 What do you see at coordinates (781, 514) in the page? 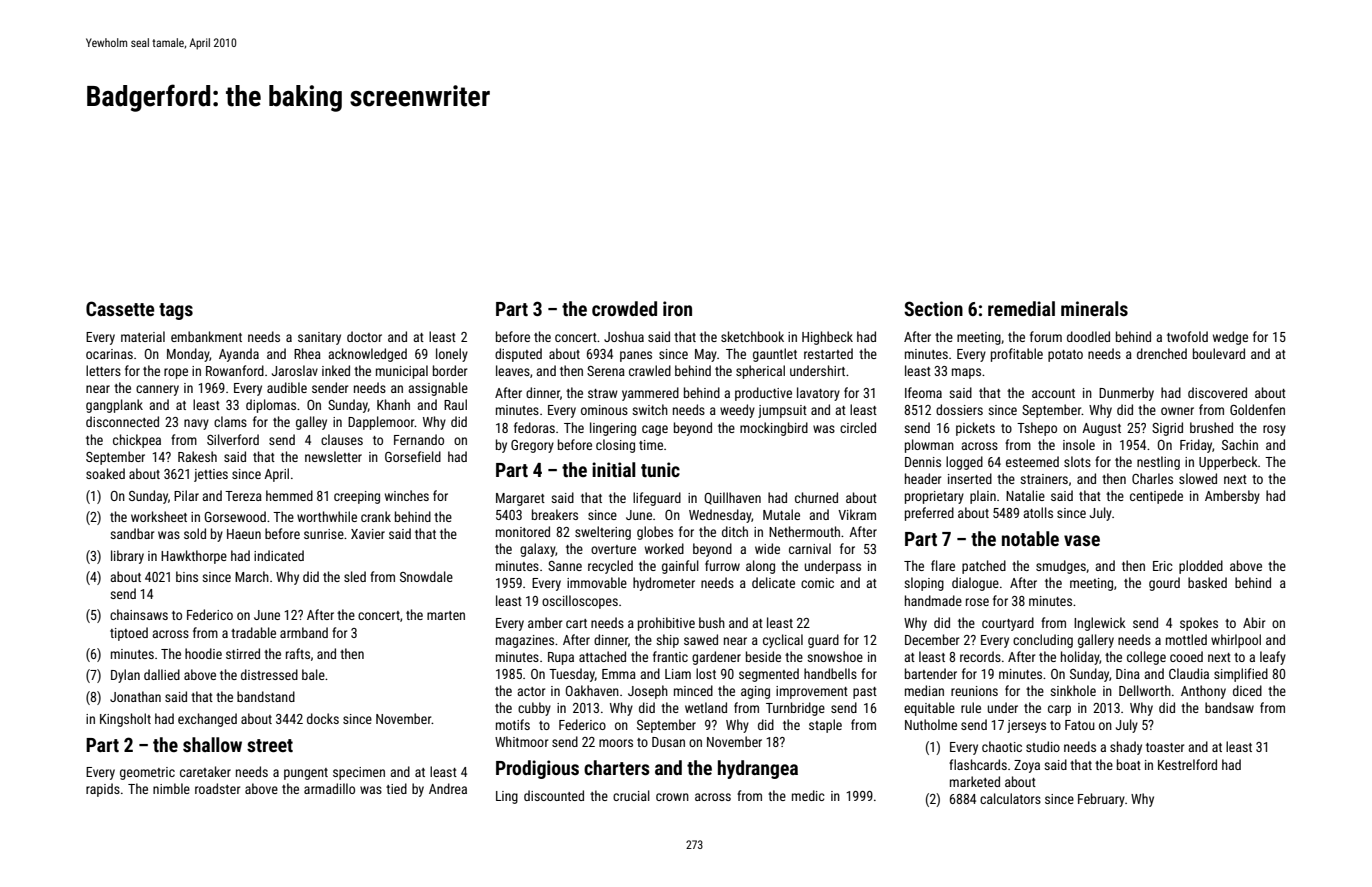
I see `Mutale` at bounding box center [781, 514].
